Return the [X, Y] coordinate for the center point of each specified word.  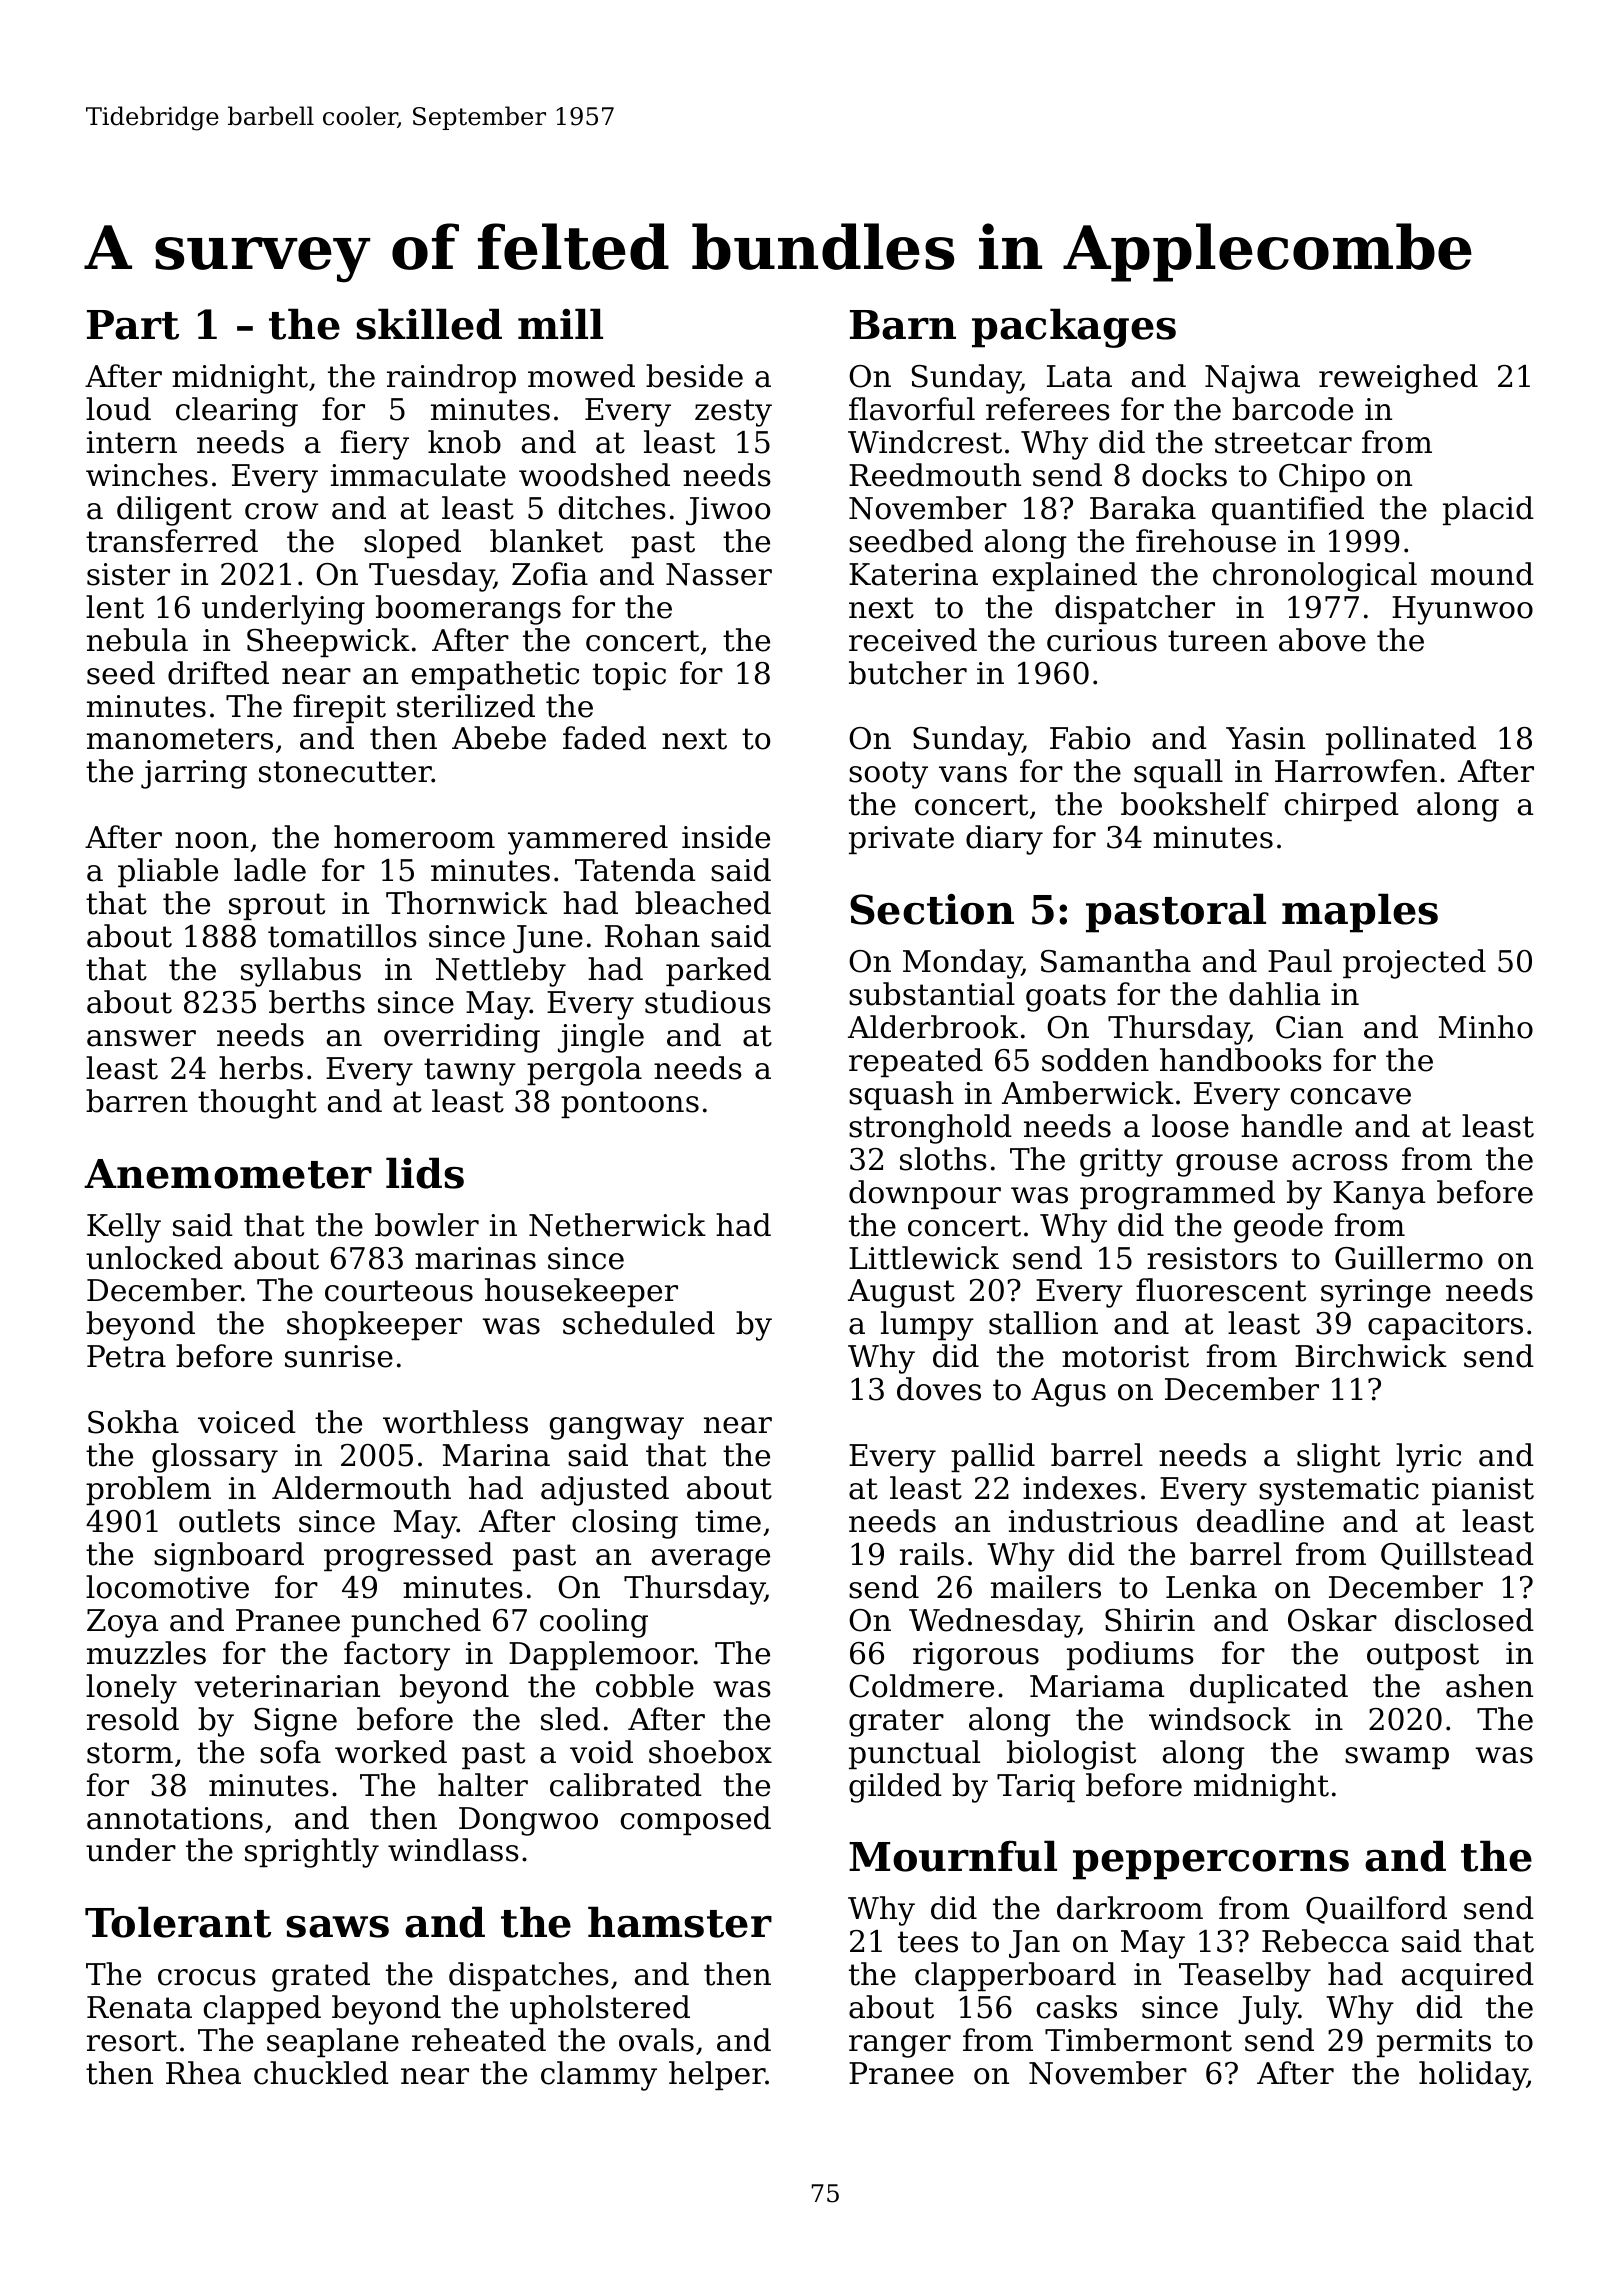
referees [1048, 409]
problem [148, 1490]
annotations [175, 1818]
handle [1291, 1126]
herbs [261, 1068]
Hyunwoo [1462, 610]
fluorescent [1221, 1290]
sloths [943, 1159]
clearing [237, 412]
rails [932, 1554]
